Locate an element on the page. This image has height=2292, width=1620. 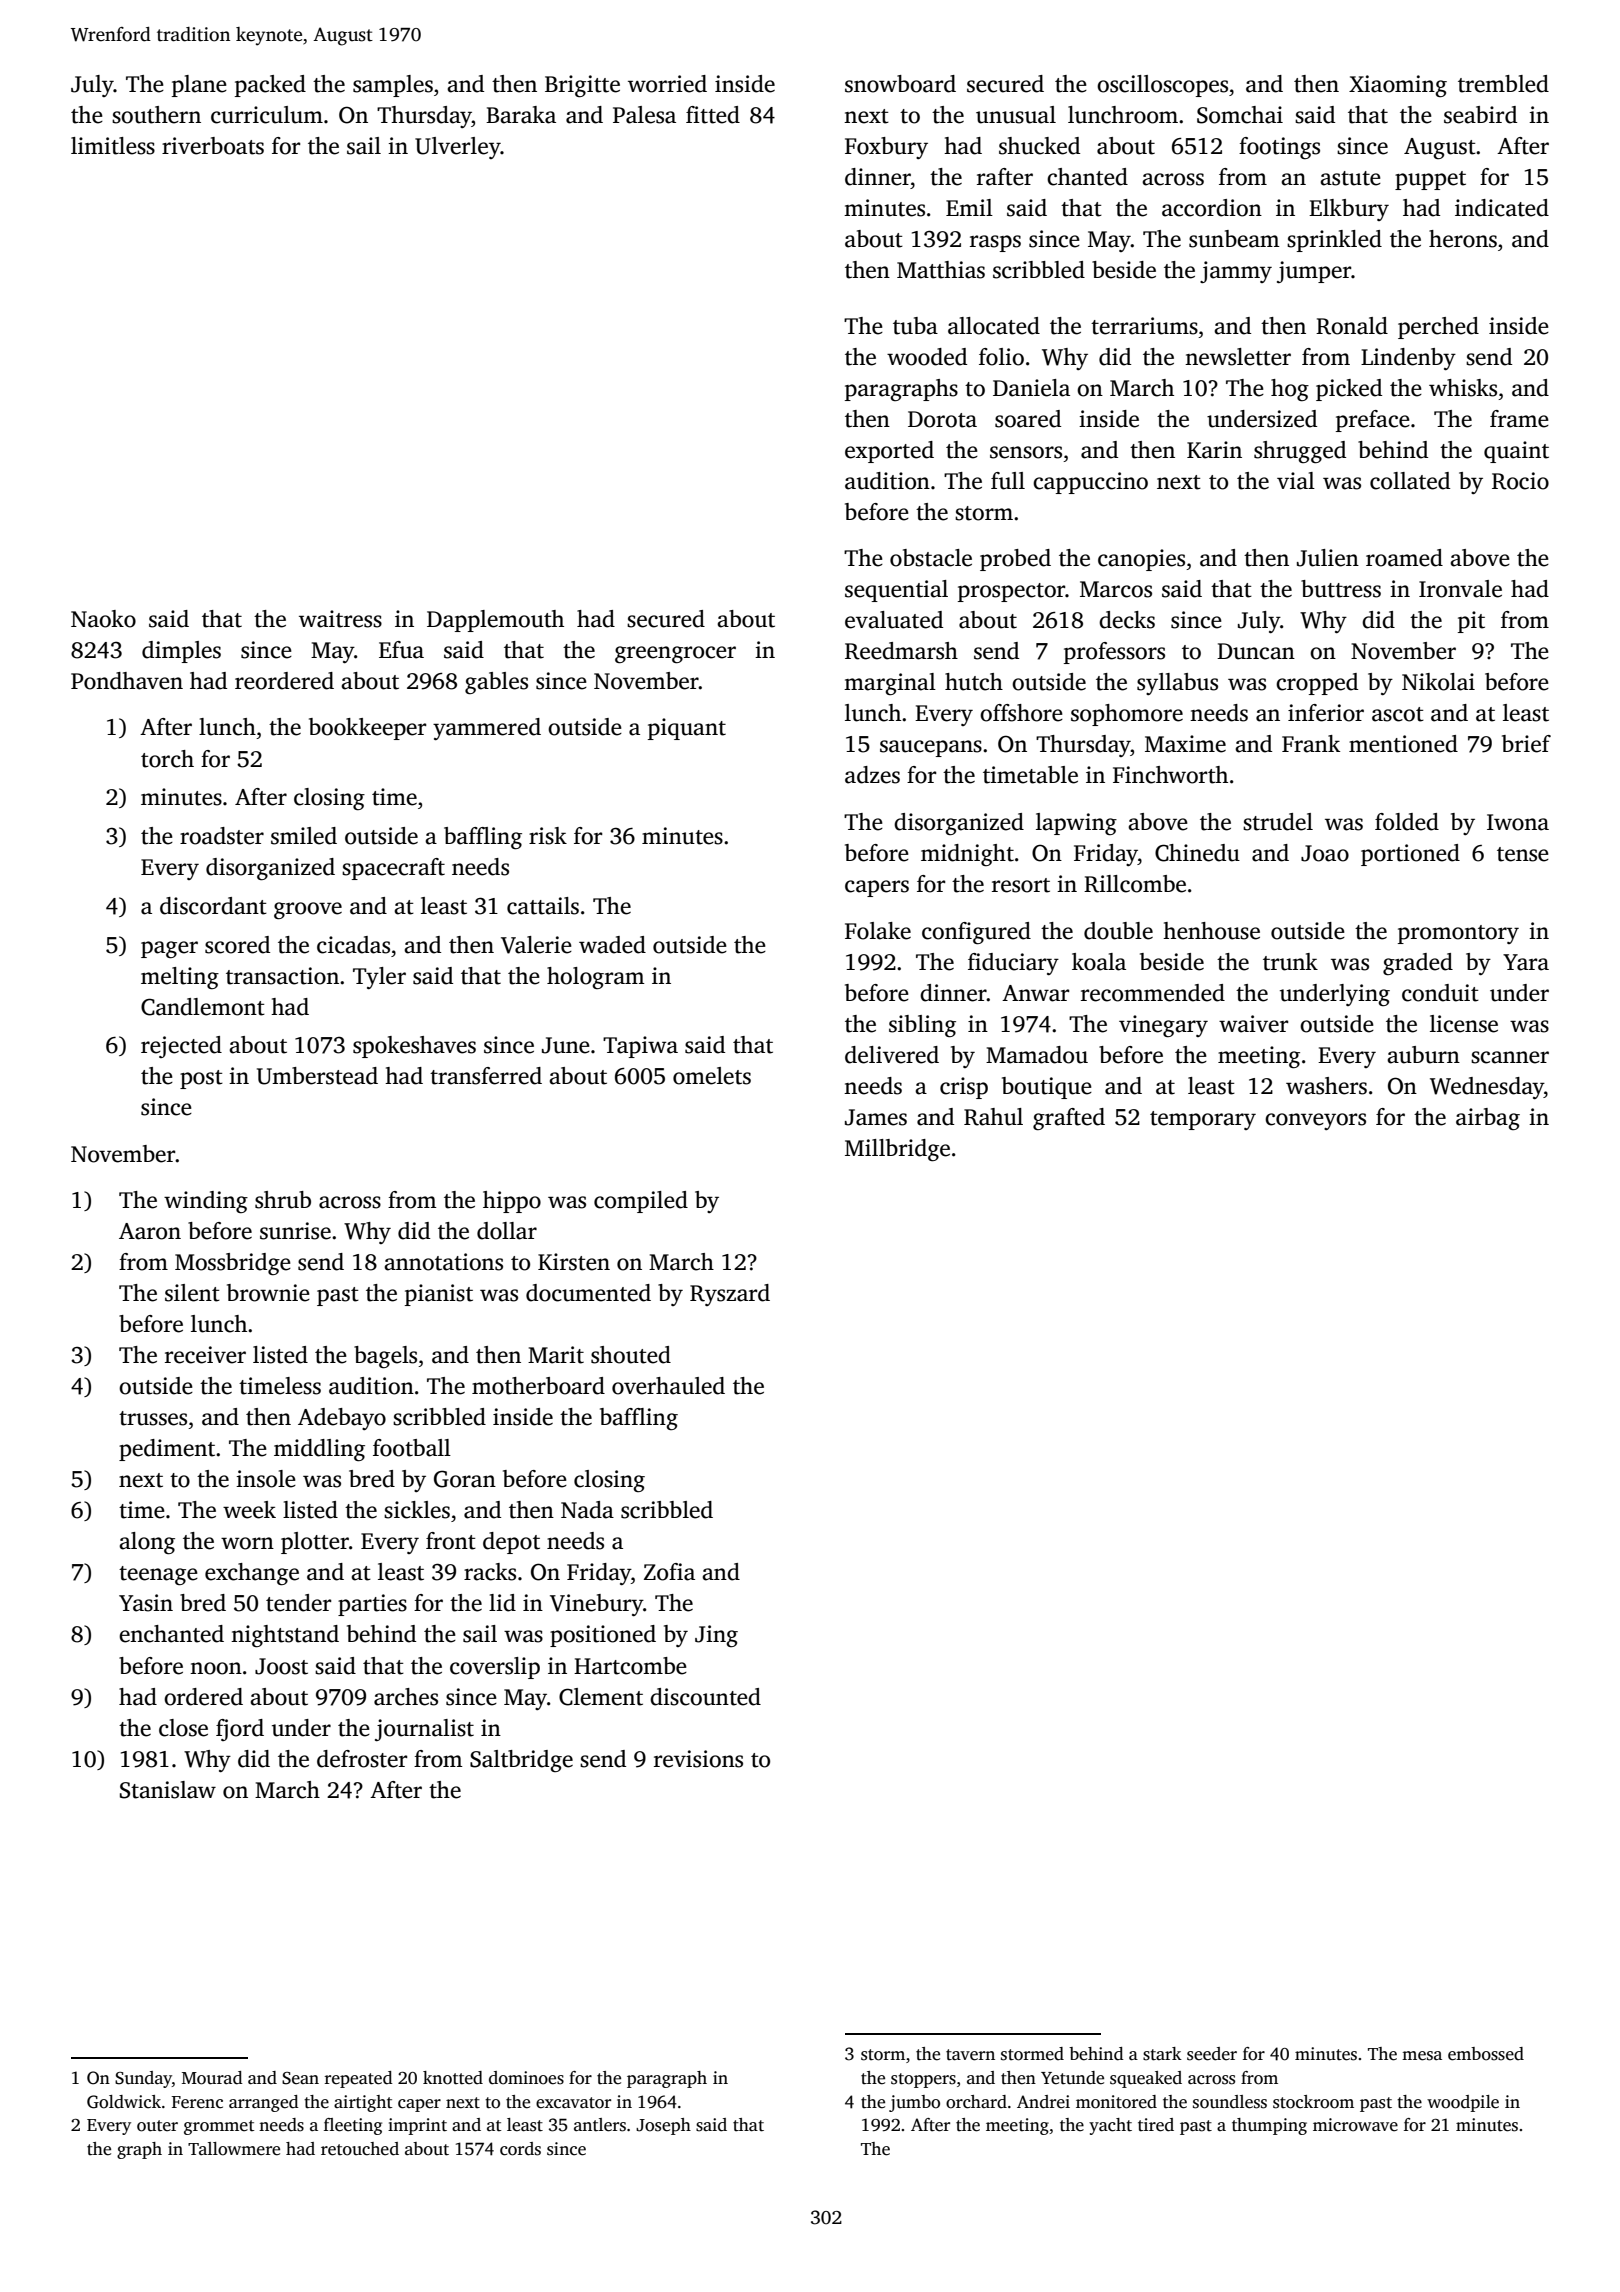
mesa is located at coordinates (1422, 2056).
